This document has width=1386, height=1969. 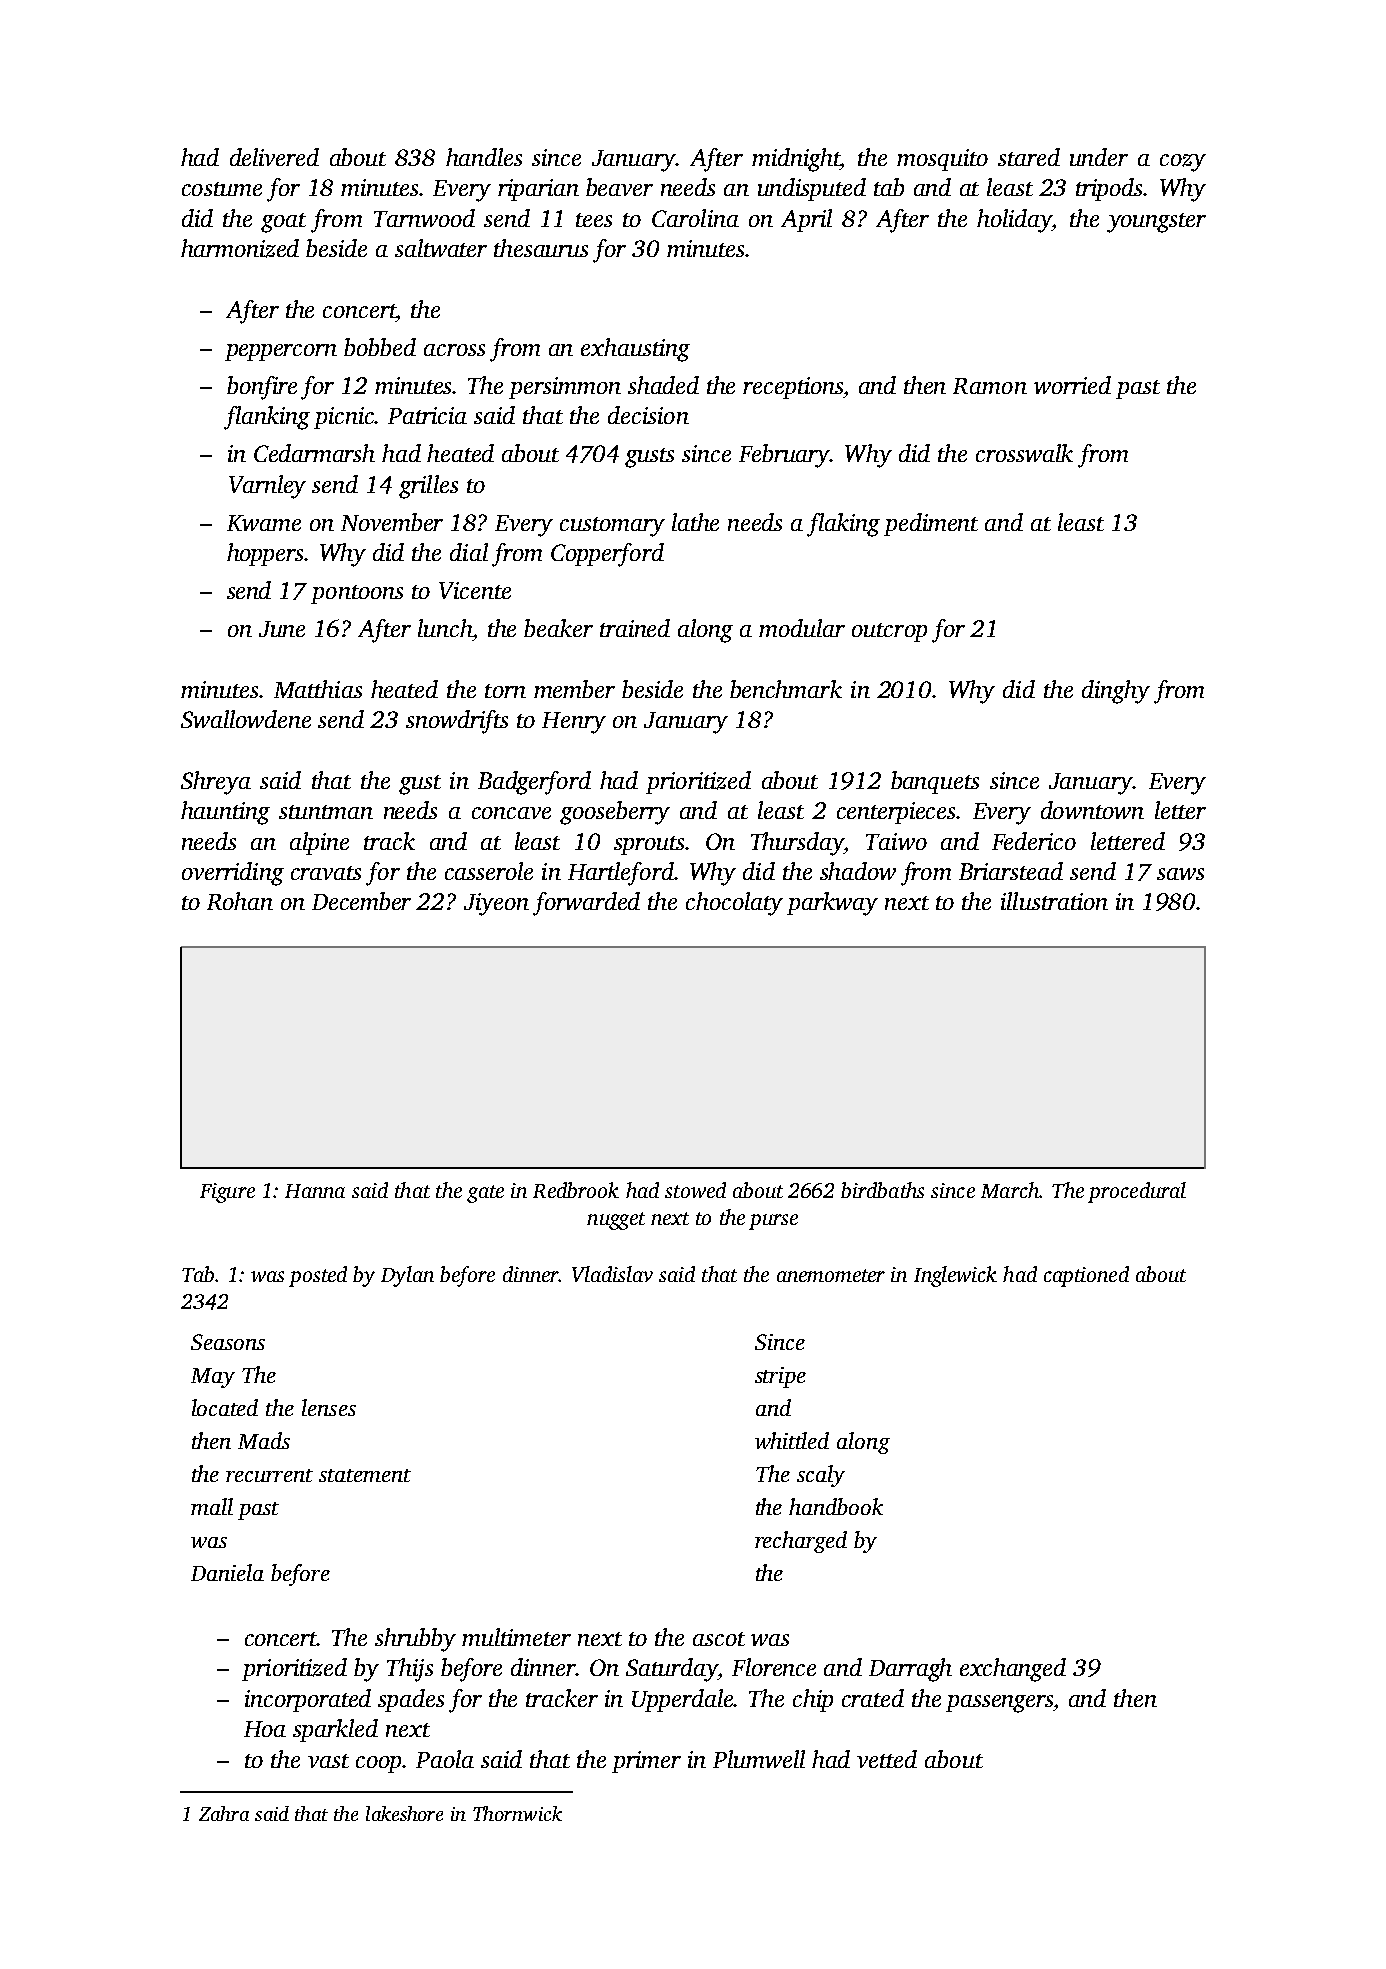 I want to click on youngster, so click(x=1156, y=223).
